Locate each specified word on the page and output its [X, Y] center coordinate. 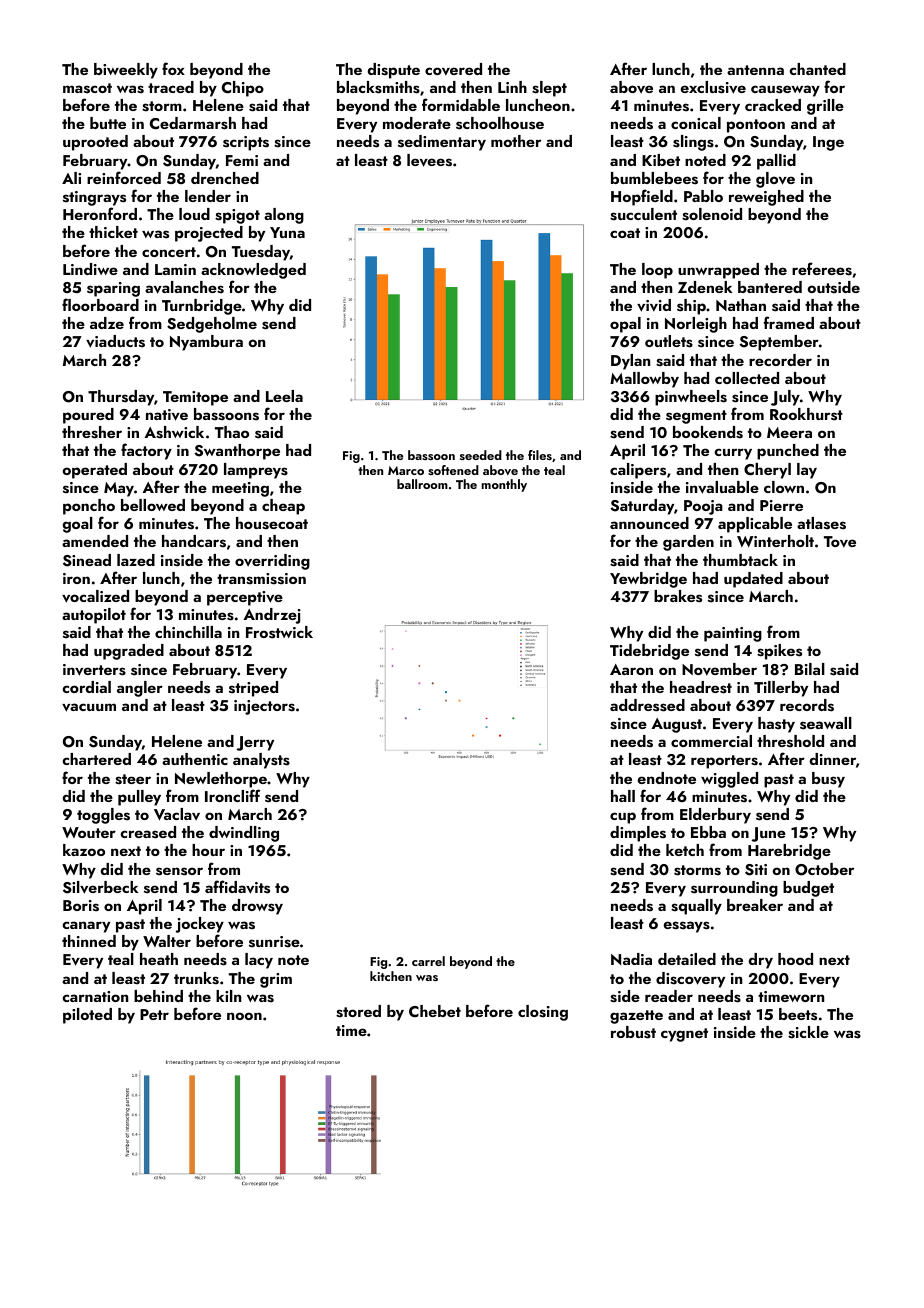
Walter [167, 941]
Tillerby [781, 689]
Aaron [631, 669]
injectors [264, 707]
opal [625, 325]
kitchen [391, 976]
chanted [817, 69]
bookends [708, 432]
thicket [113, 232]
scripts [246, 143]
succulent [643, 214]
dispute [394, 71]
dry [761, 961]
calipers [638, 471]
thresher [92, 432]
